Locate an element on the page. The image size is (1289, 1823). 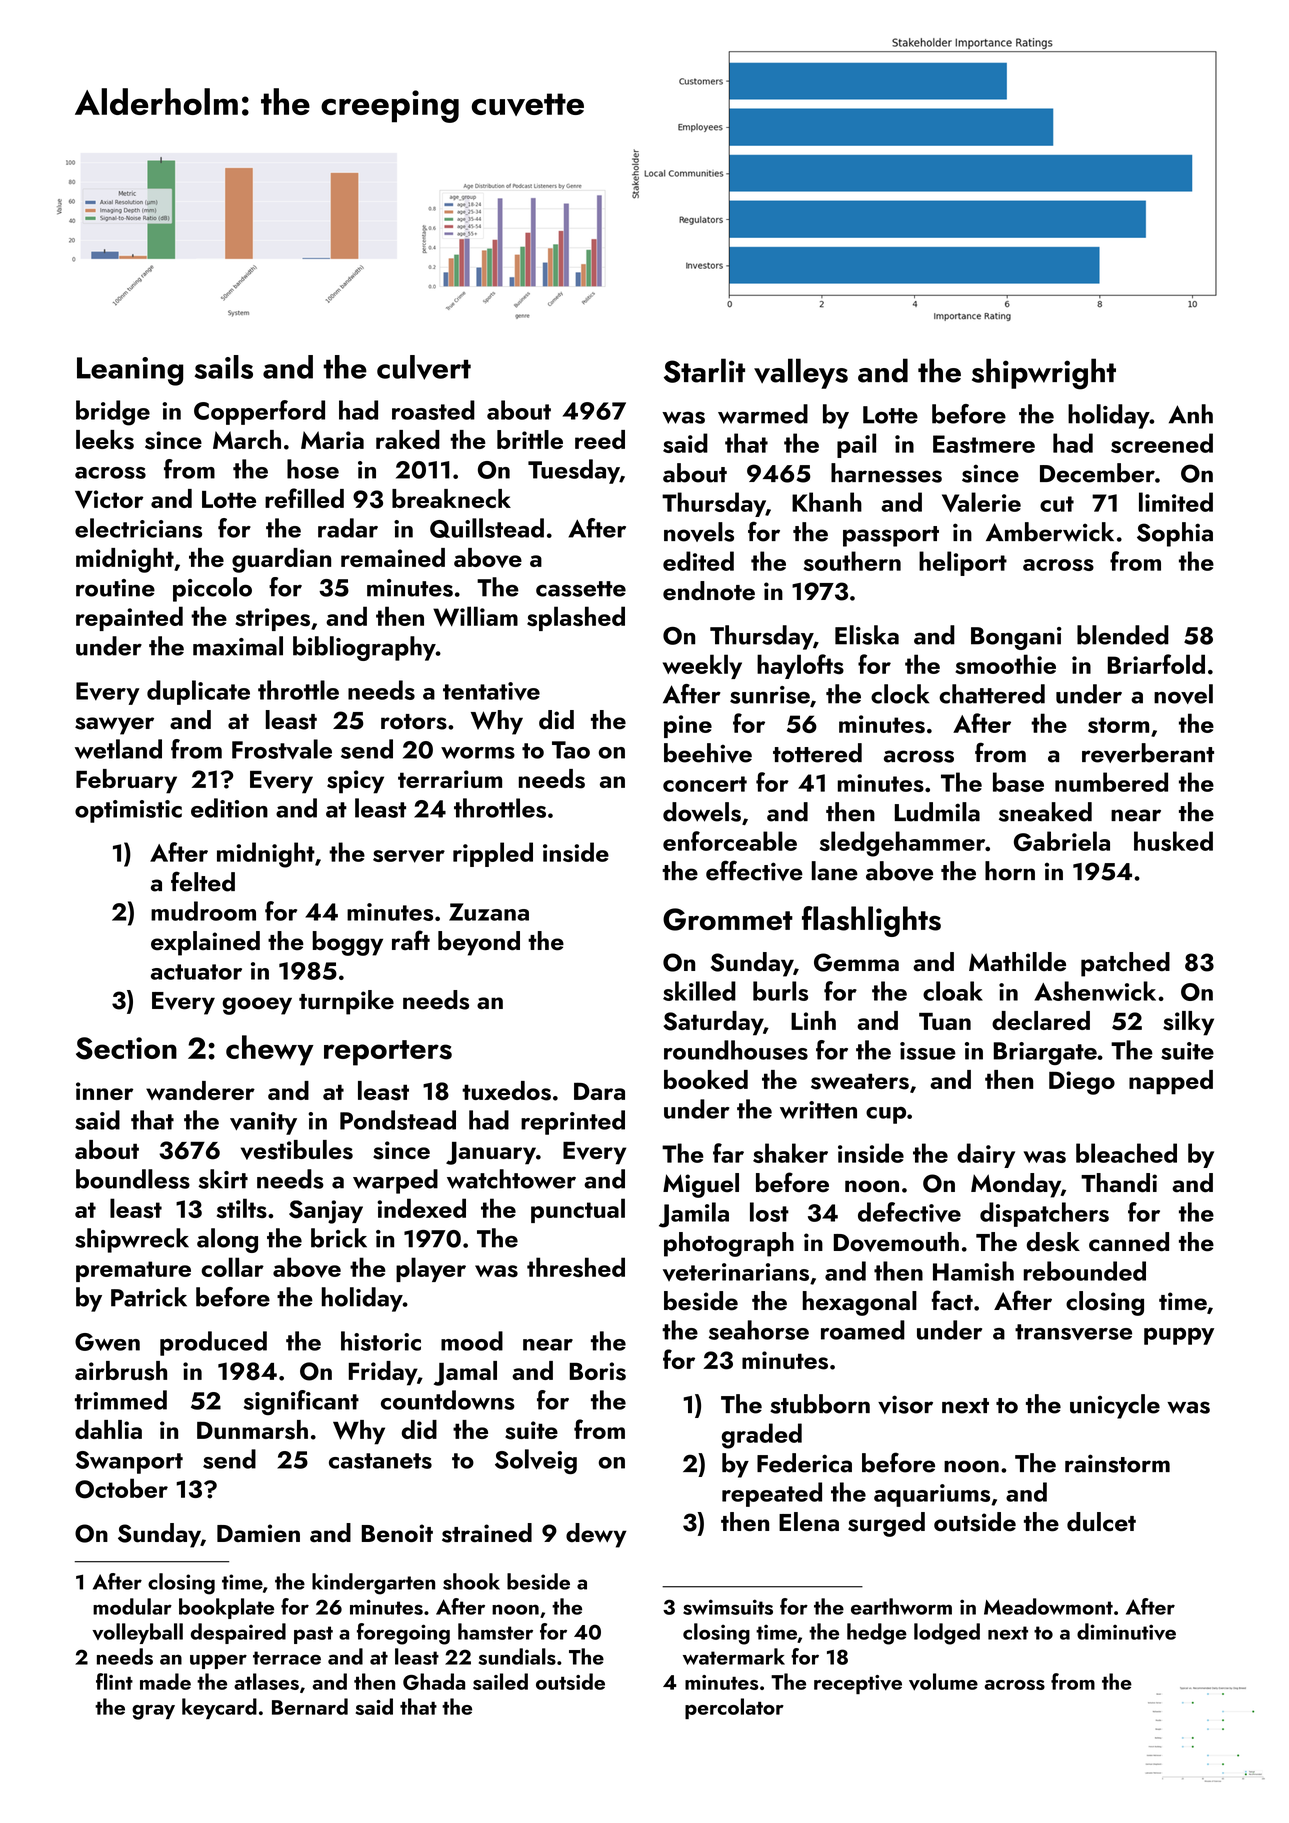
atlases is located at coordinates (266, 1681).
